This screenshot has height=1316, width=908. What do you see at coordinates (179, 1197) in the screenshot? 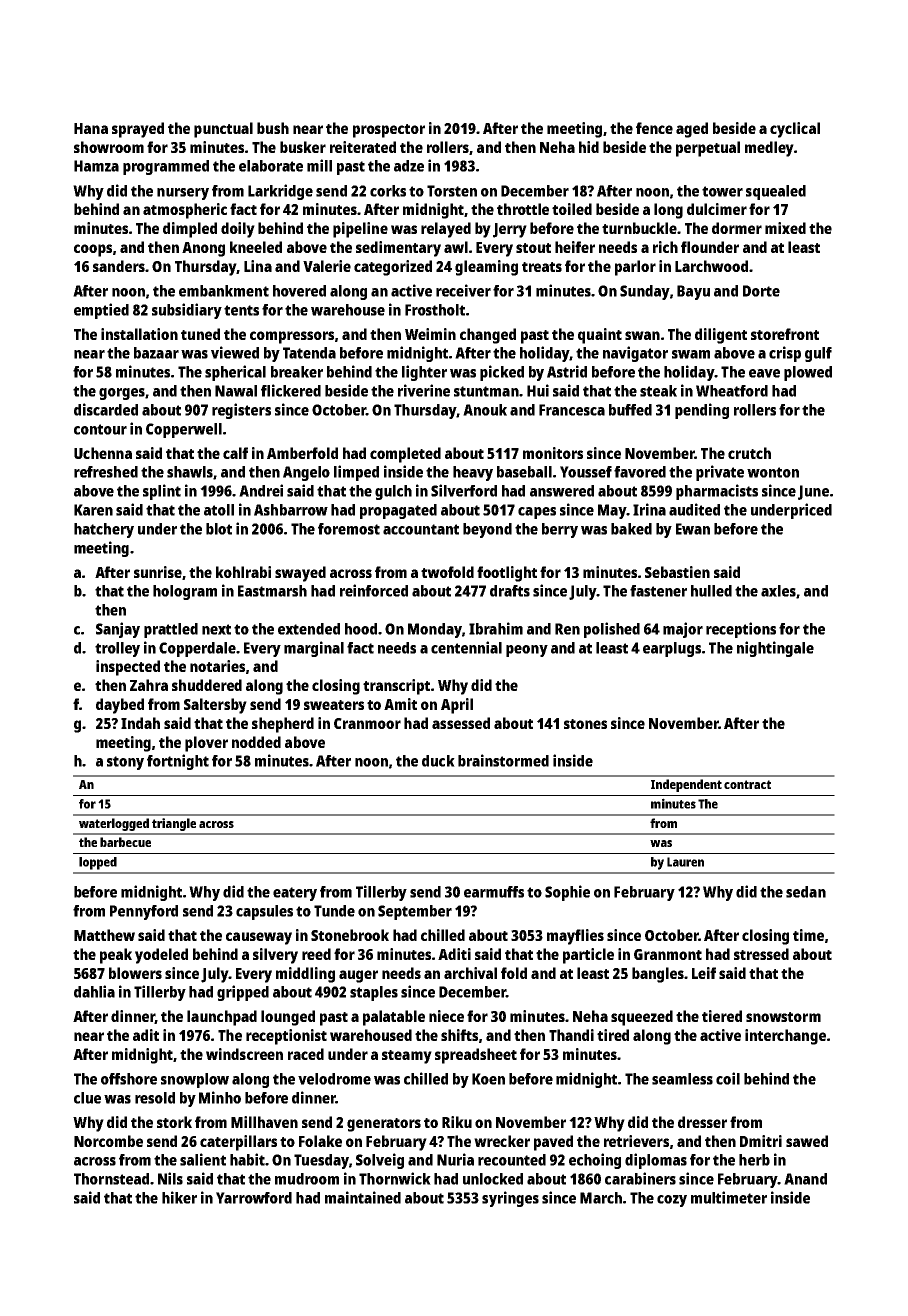
I see `hiker` at bounding box center [179, 1197].
